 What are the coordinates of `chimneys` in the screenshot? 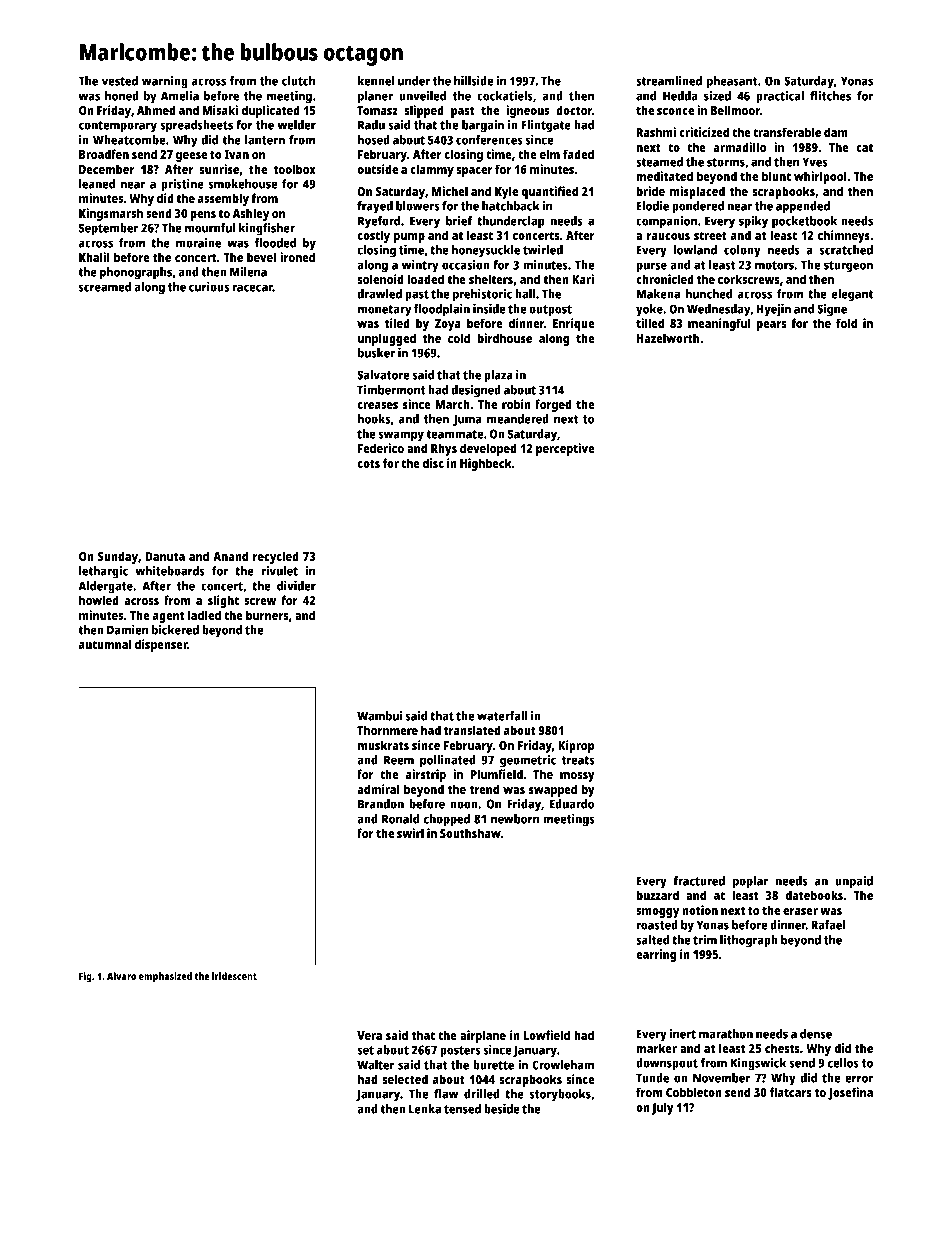 It's located at (844, 236).
